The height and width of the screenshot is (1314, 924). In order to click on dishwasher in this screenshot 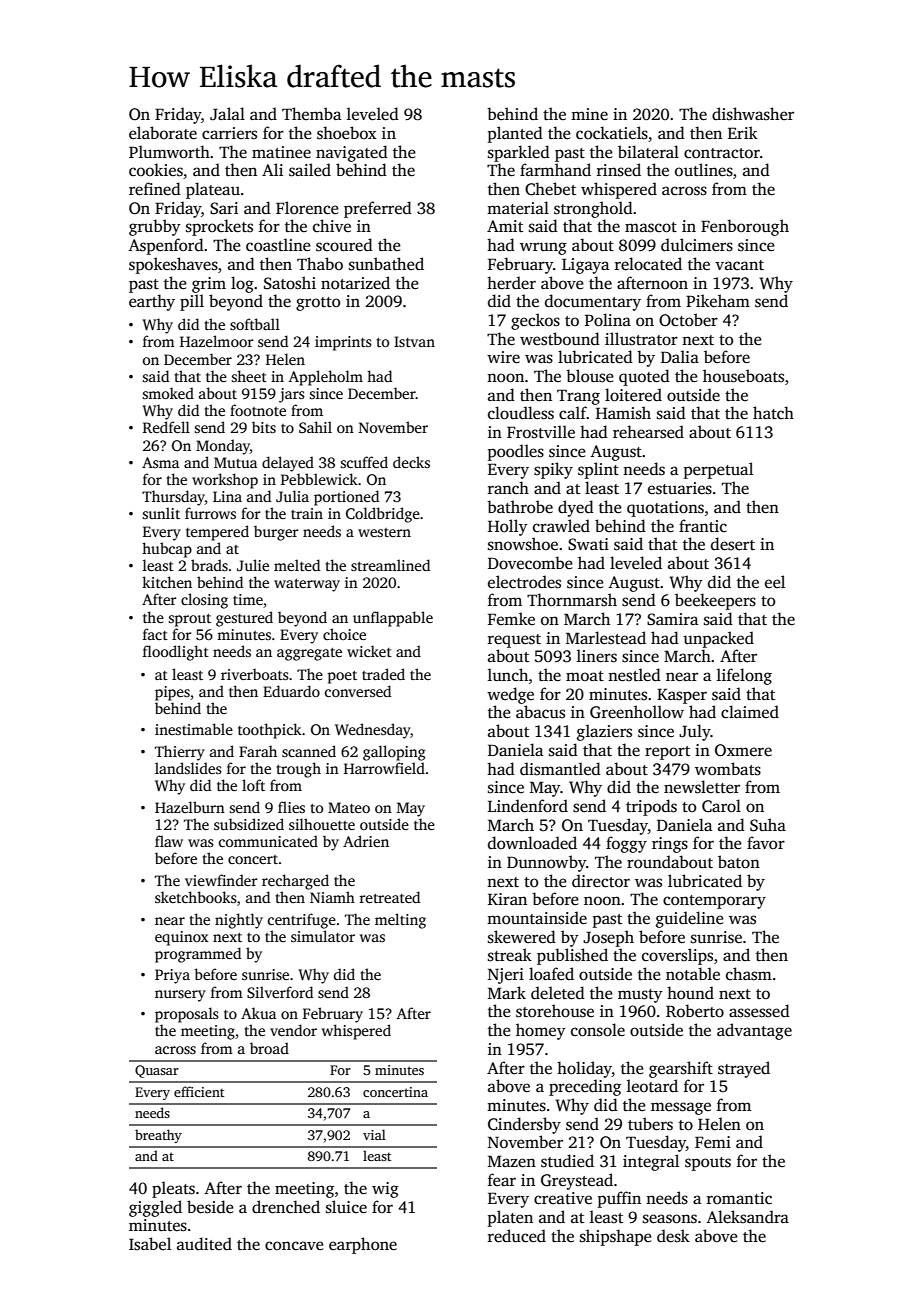, I will do `click(753, 114)`.
